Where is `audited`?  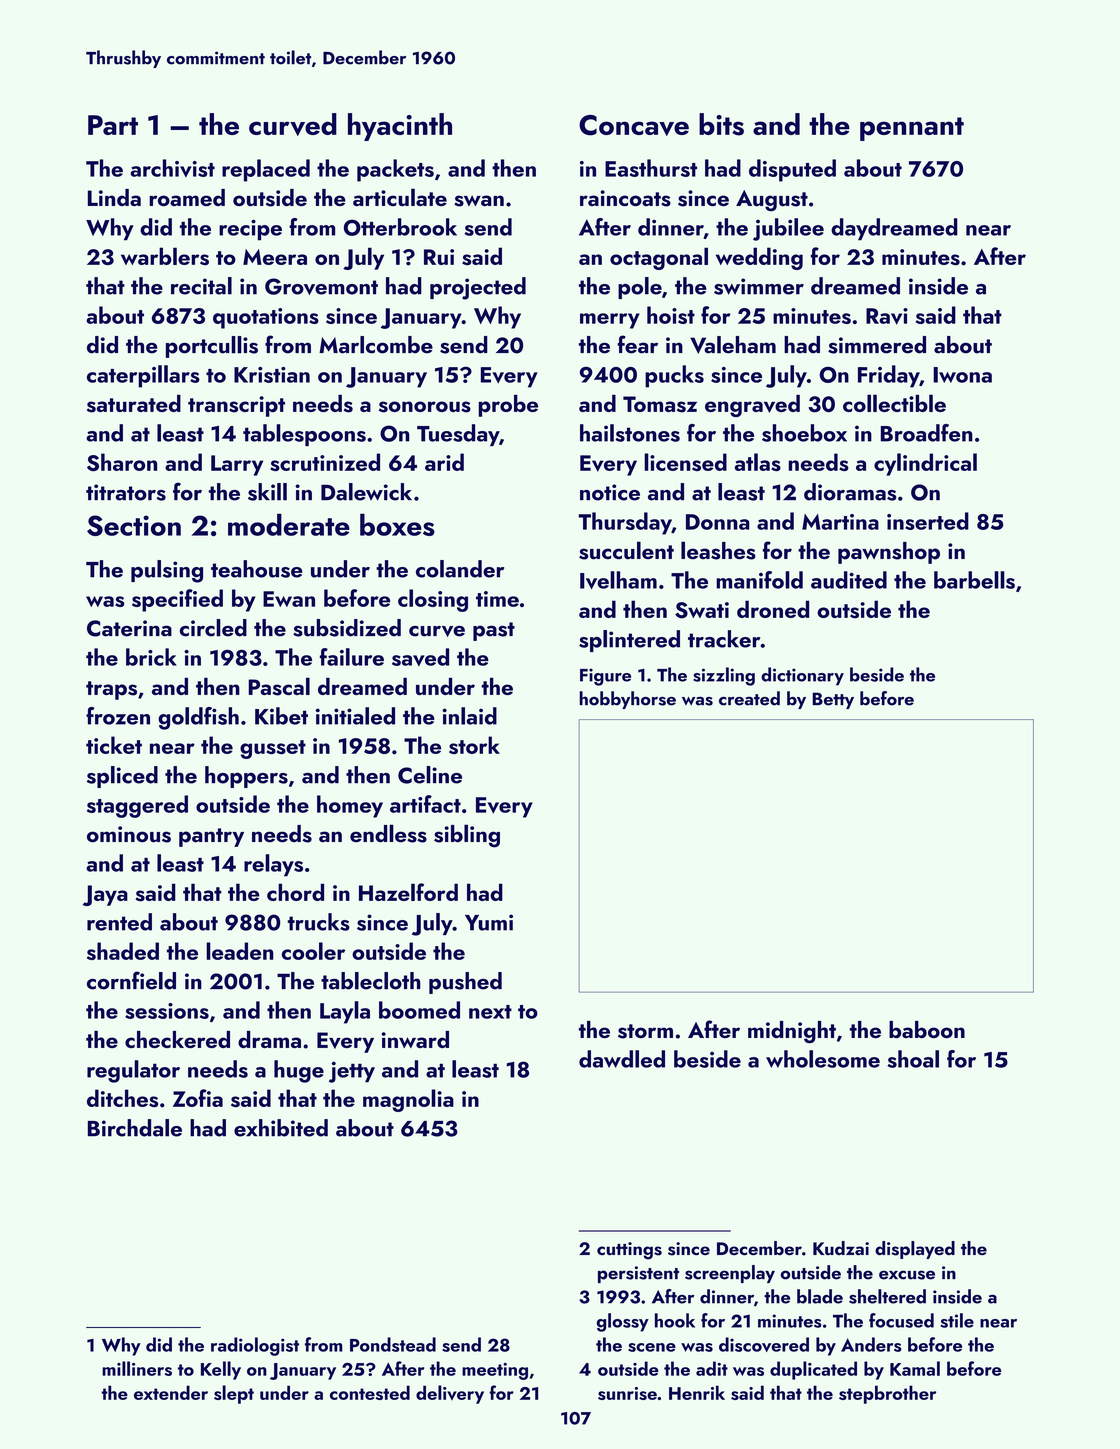 audited is located at coordinates (849, 580).
